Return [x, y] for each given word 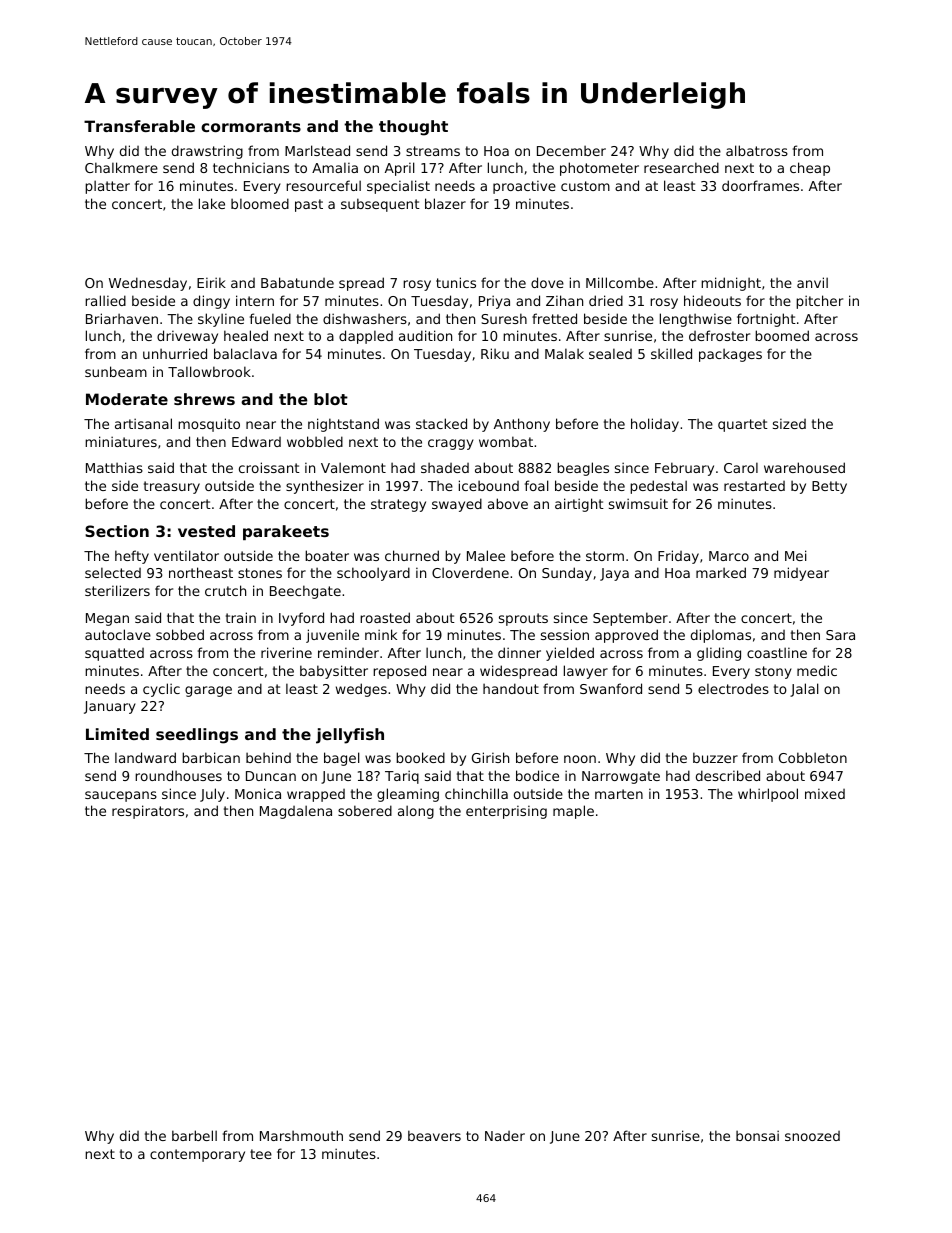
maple [573, 812]
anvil [812, 282]
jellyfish [350, 736]
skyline [221, 320]
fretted [554, 318]
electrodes [733, 688]
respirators [148, 812]
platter [107, 187]
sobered [365, 810]
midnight [731, 284]
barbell [194, 1135]
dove [547, 282]
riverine [286, 652]
